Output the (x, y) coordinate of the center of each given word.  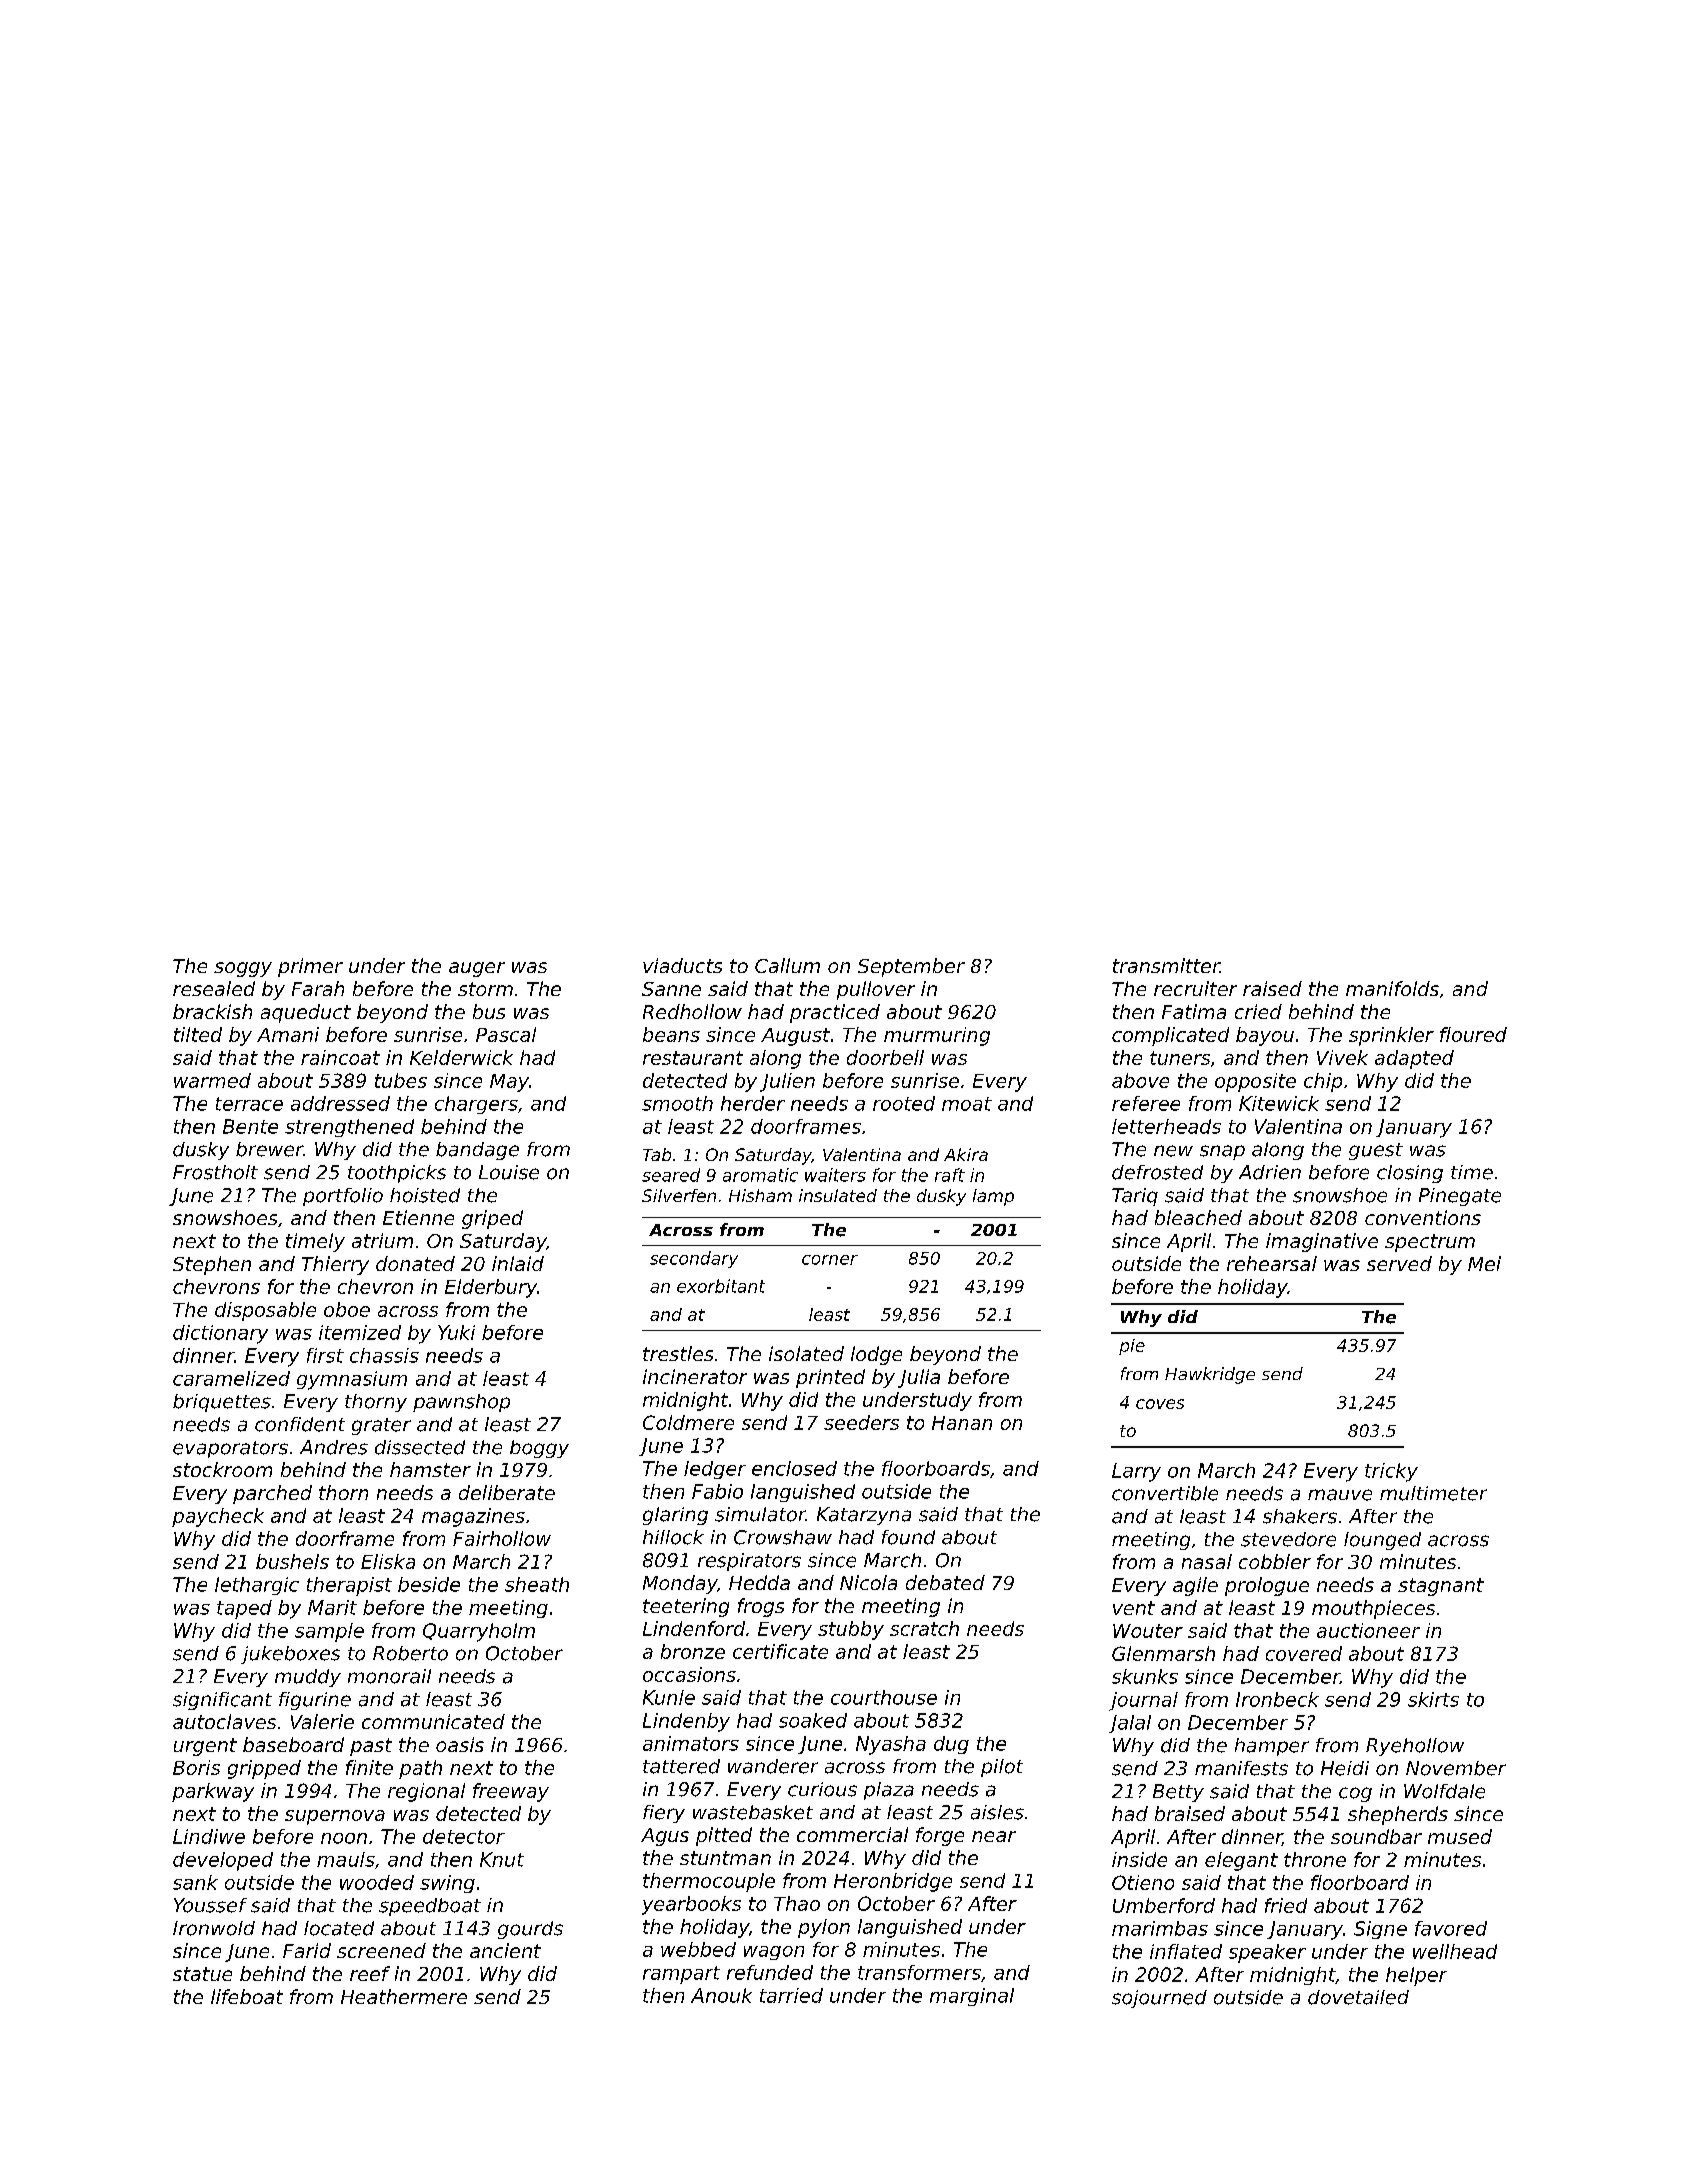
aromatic (760, 1175)
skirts (1433, 1699)
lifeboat (247, 1996)
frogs (761, 1607)
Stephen (212, 1265)
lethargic (257, 1586)
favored (1451, 1928)
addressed (340, 1103)
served (1399, 1263)
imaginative (1322, 1242)
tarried (791, 1995)
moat (967, 1104)
